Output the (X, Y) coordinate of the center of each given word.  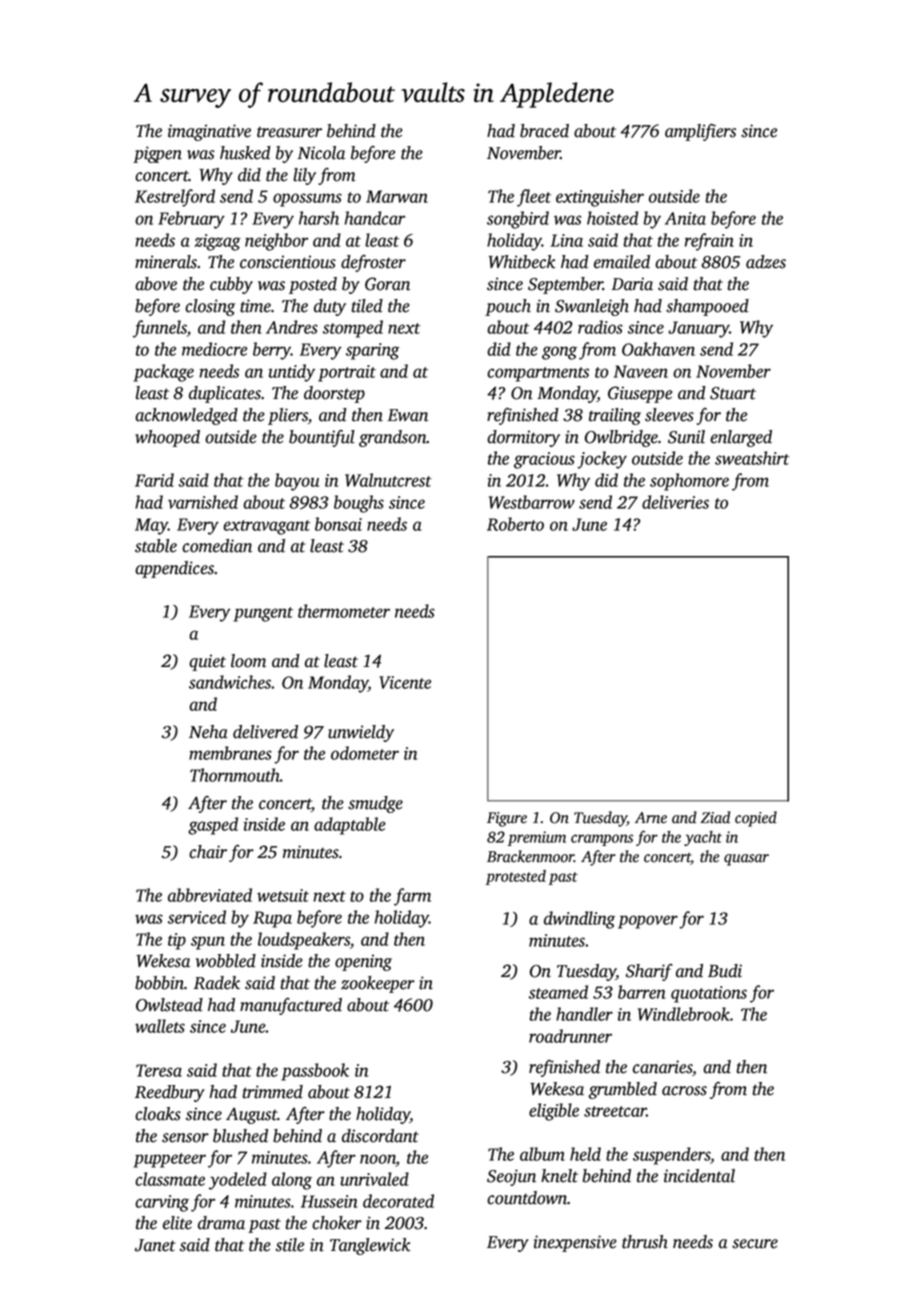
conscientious (288, 262)
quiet (207, 662)
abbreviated (210, 895)
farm (412, 897)
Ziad (715, 817)
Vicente (405, 682)
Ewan (407, 415)
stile (289, 1245)
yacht (703, 838)
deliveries (675, 502)
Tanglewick (370, 1246)
